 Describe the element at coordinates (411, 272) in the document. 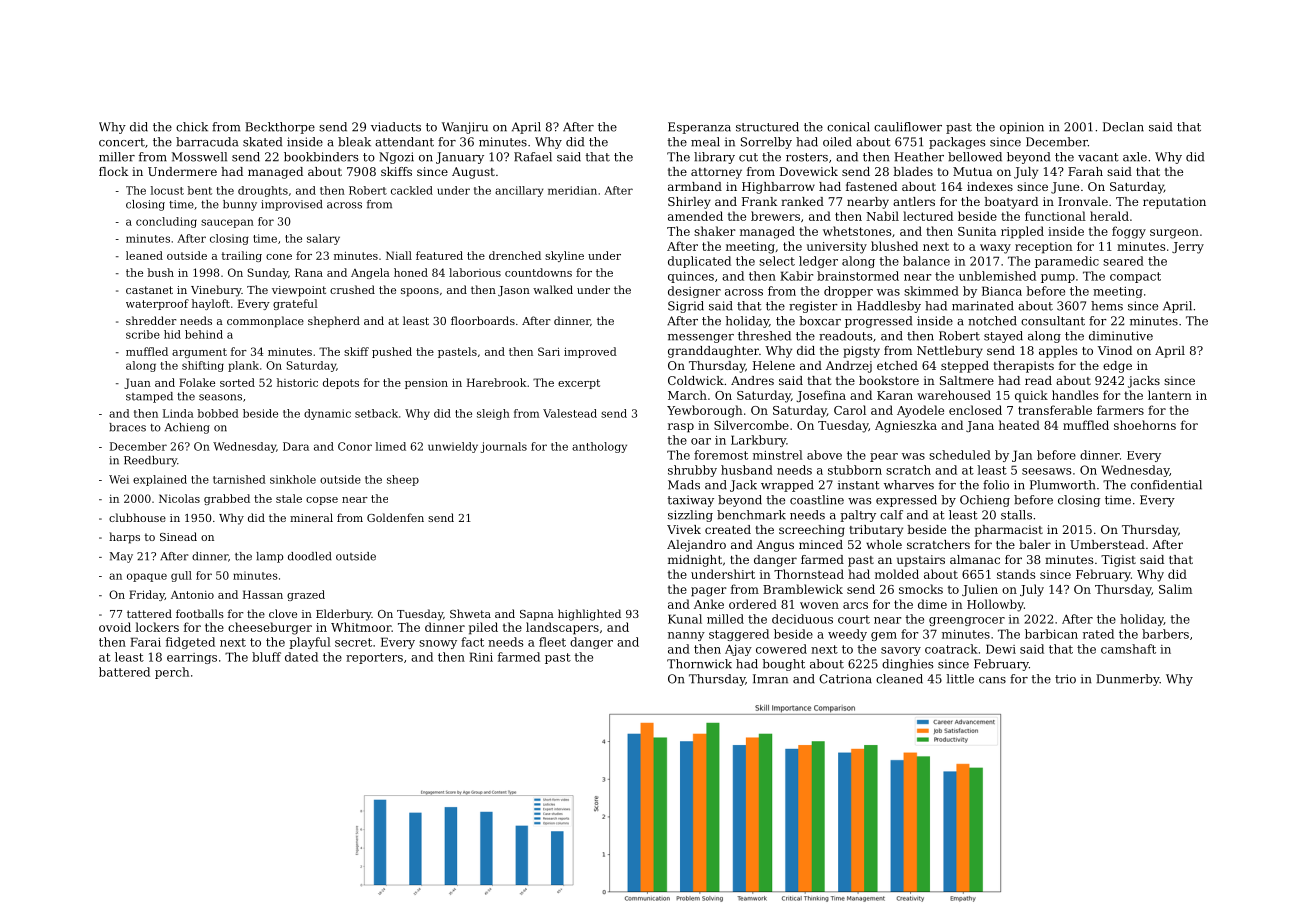

I see `honed` at that location.
